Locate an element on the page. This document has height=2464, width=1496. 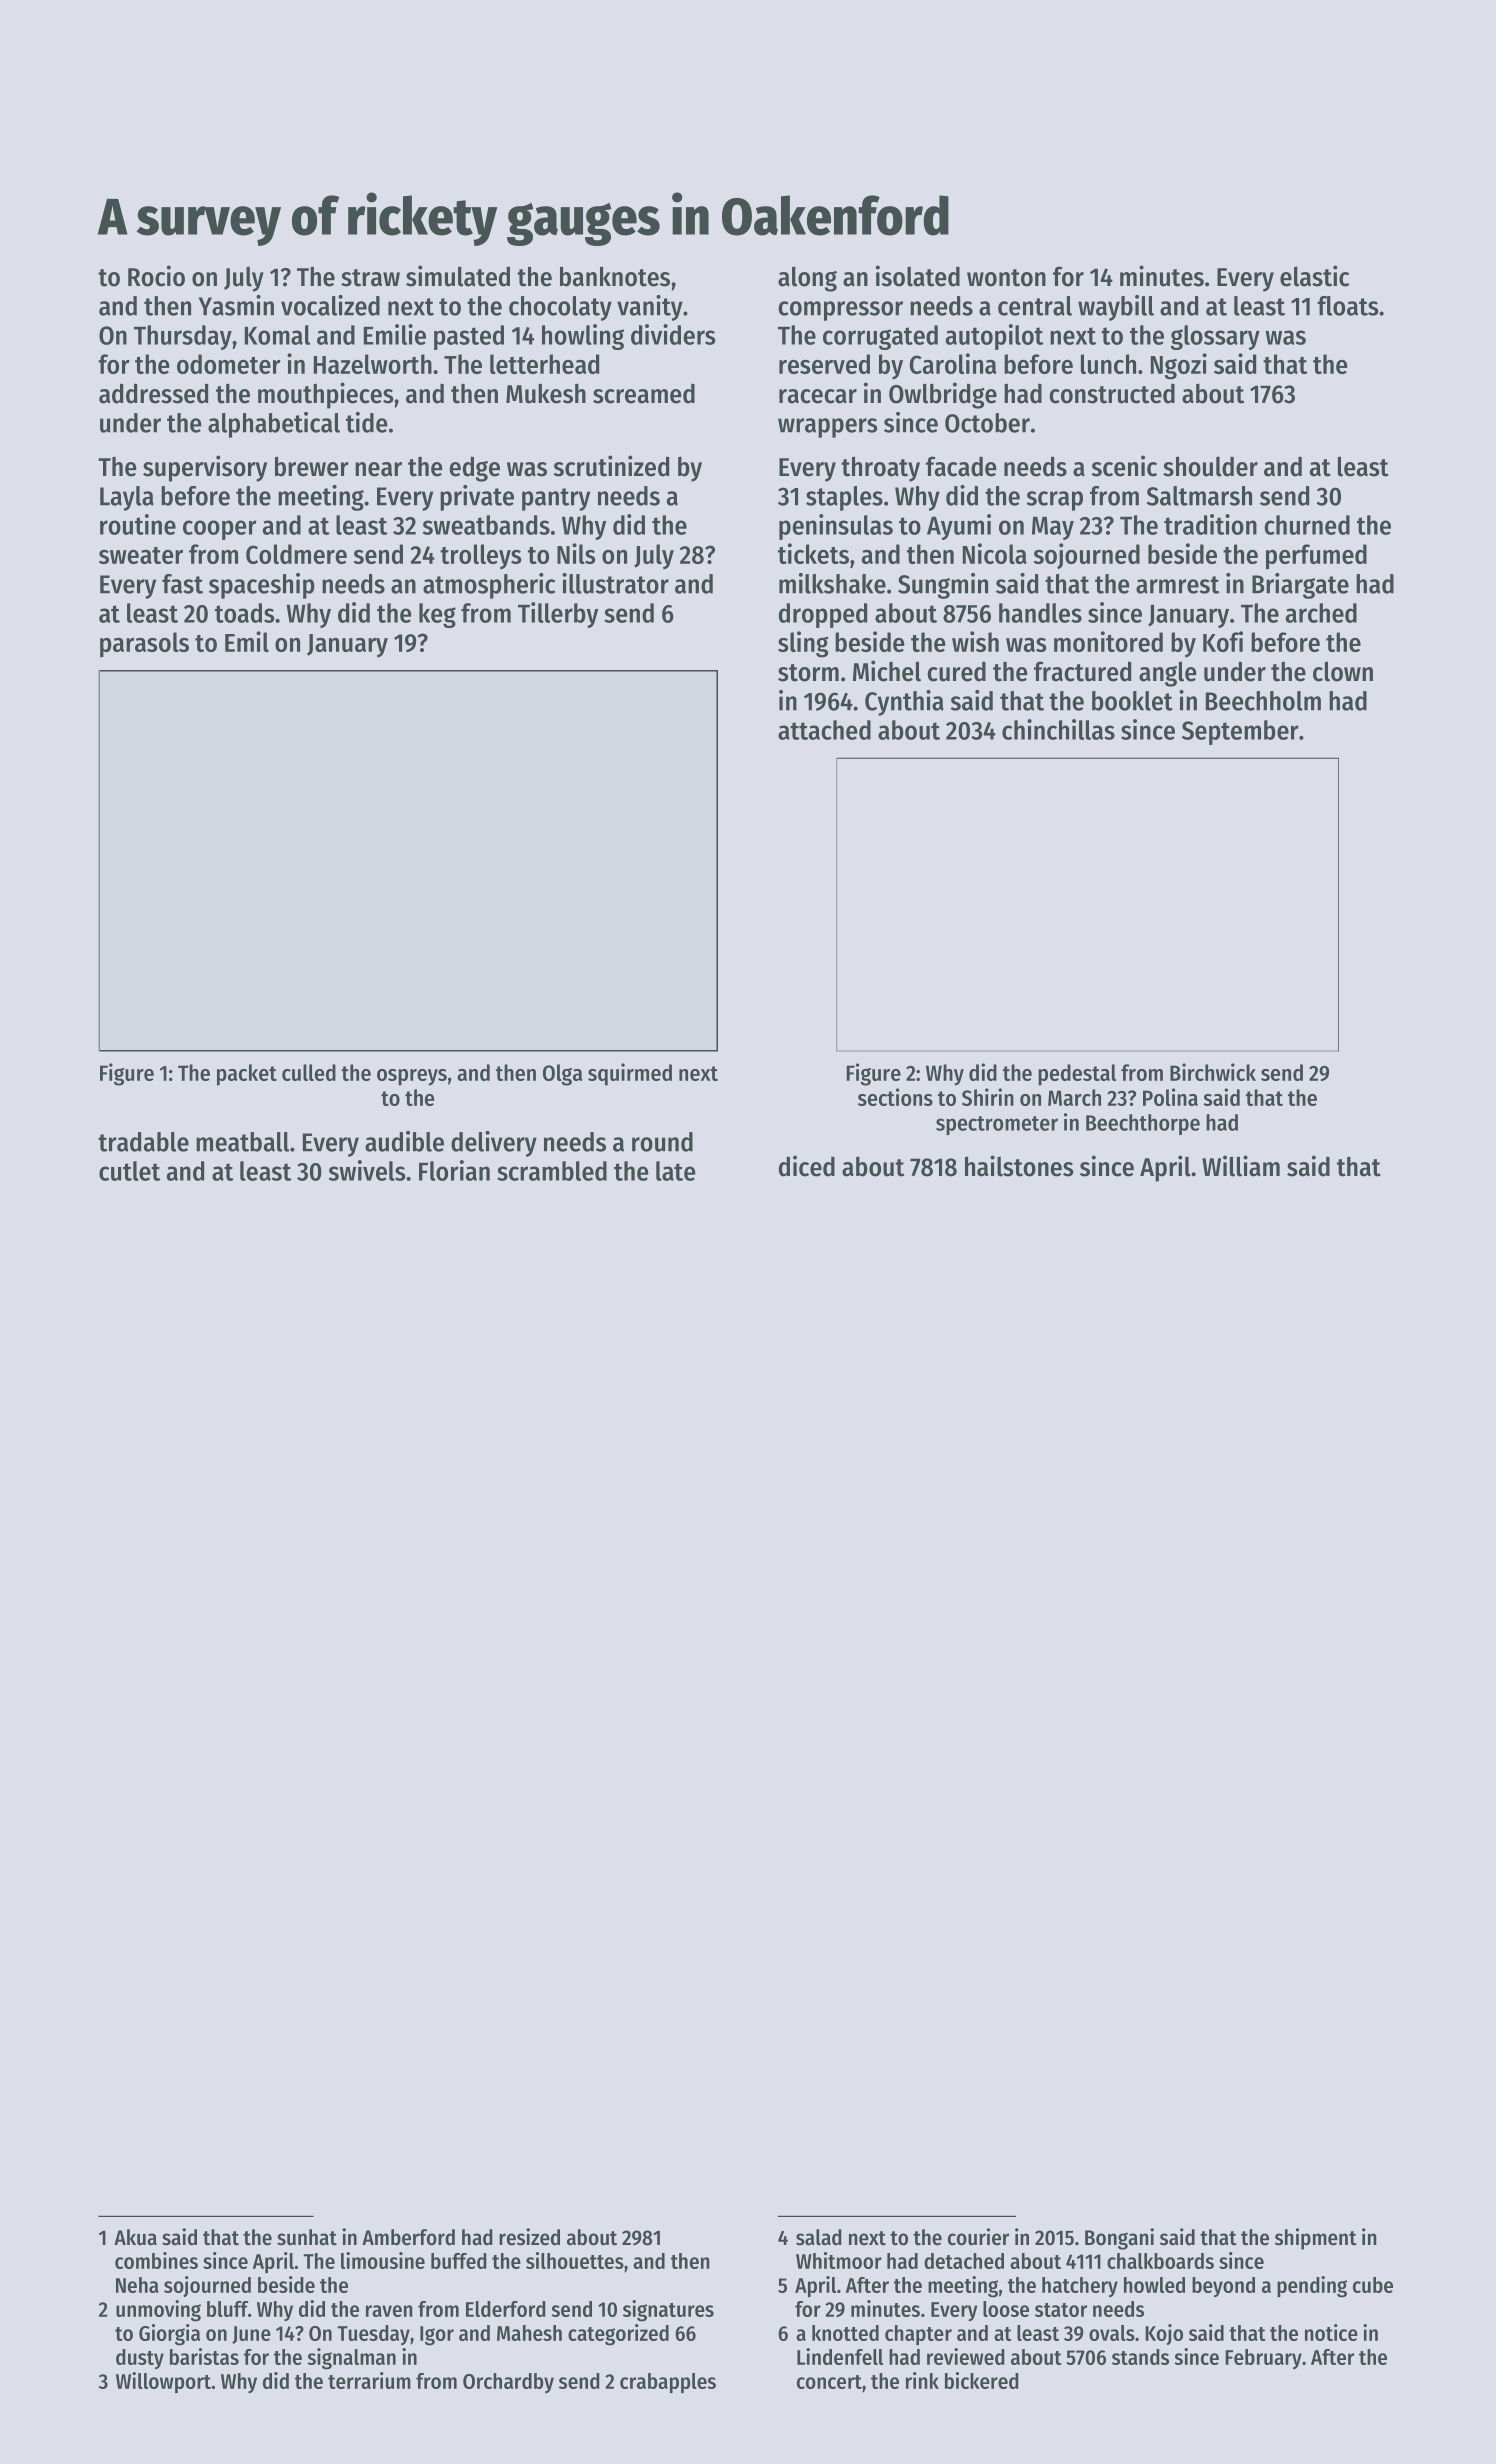
resized is located at coordinates (529, 2237).
